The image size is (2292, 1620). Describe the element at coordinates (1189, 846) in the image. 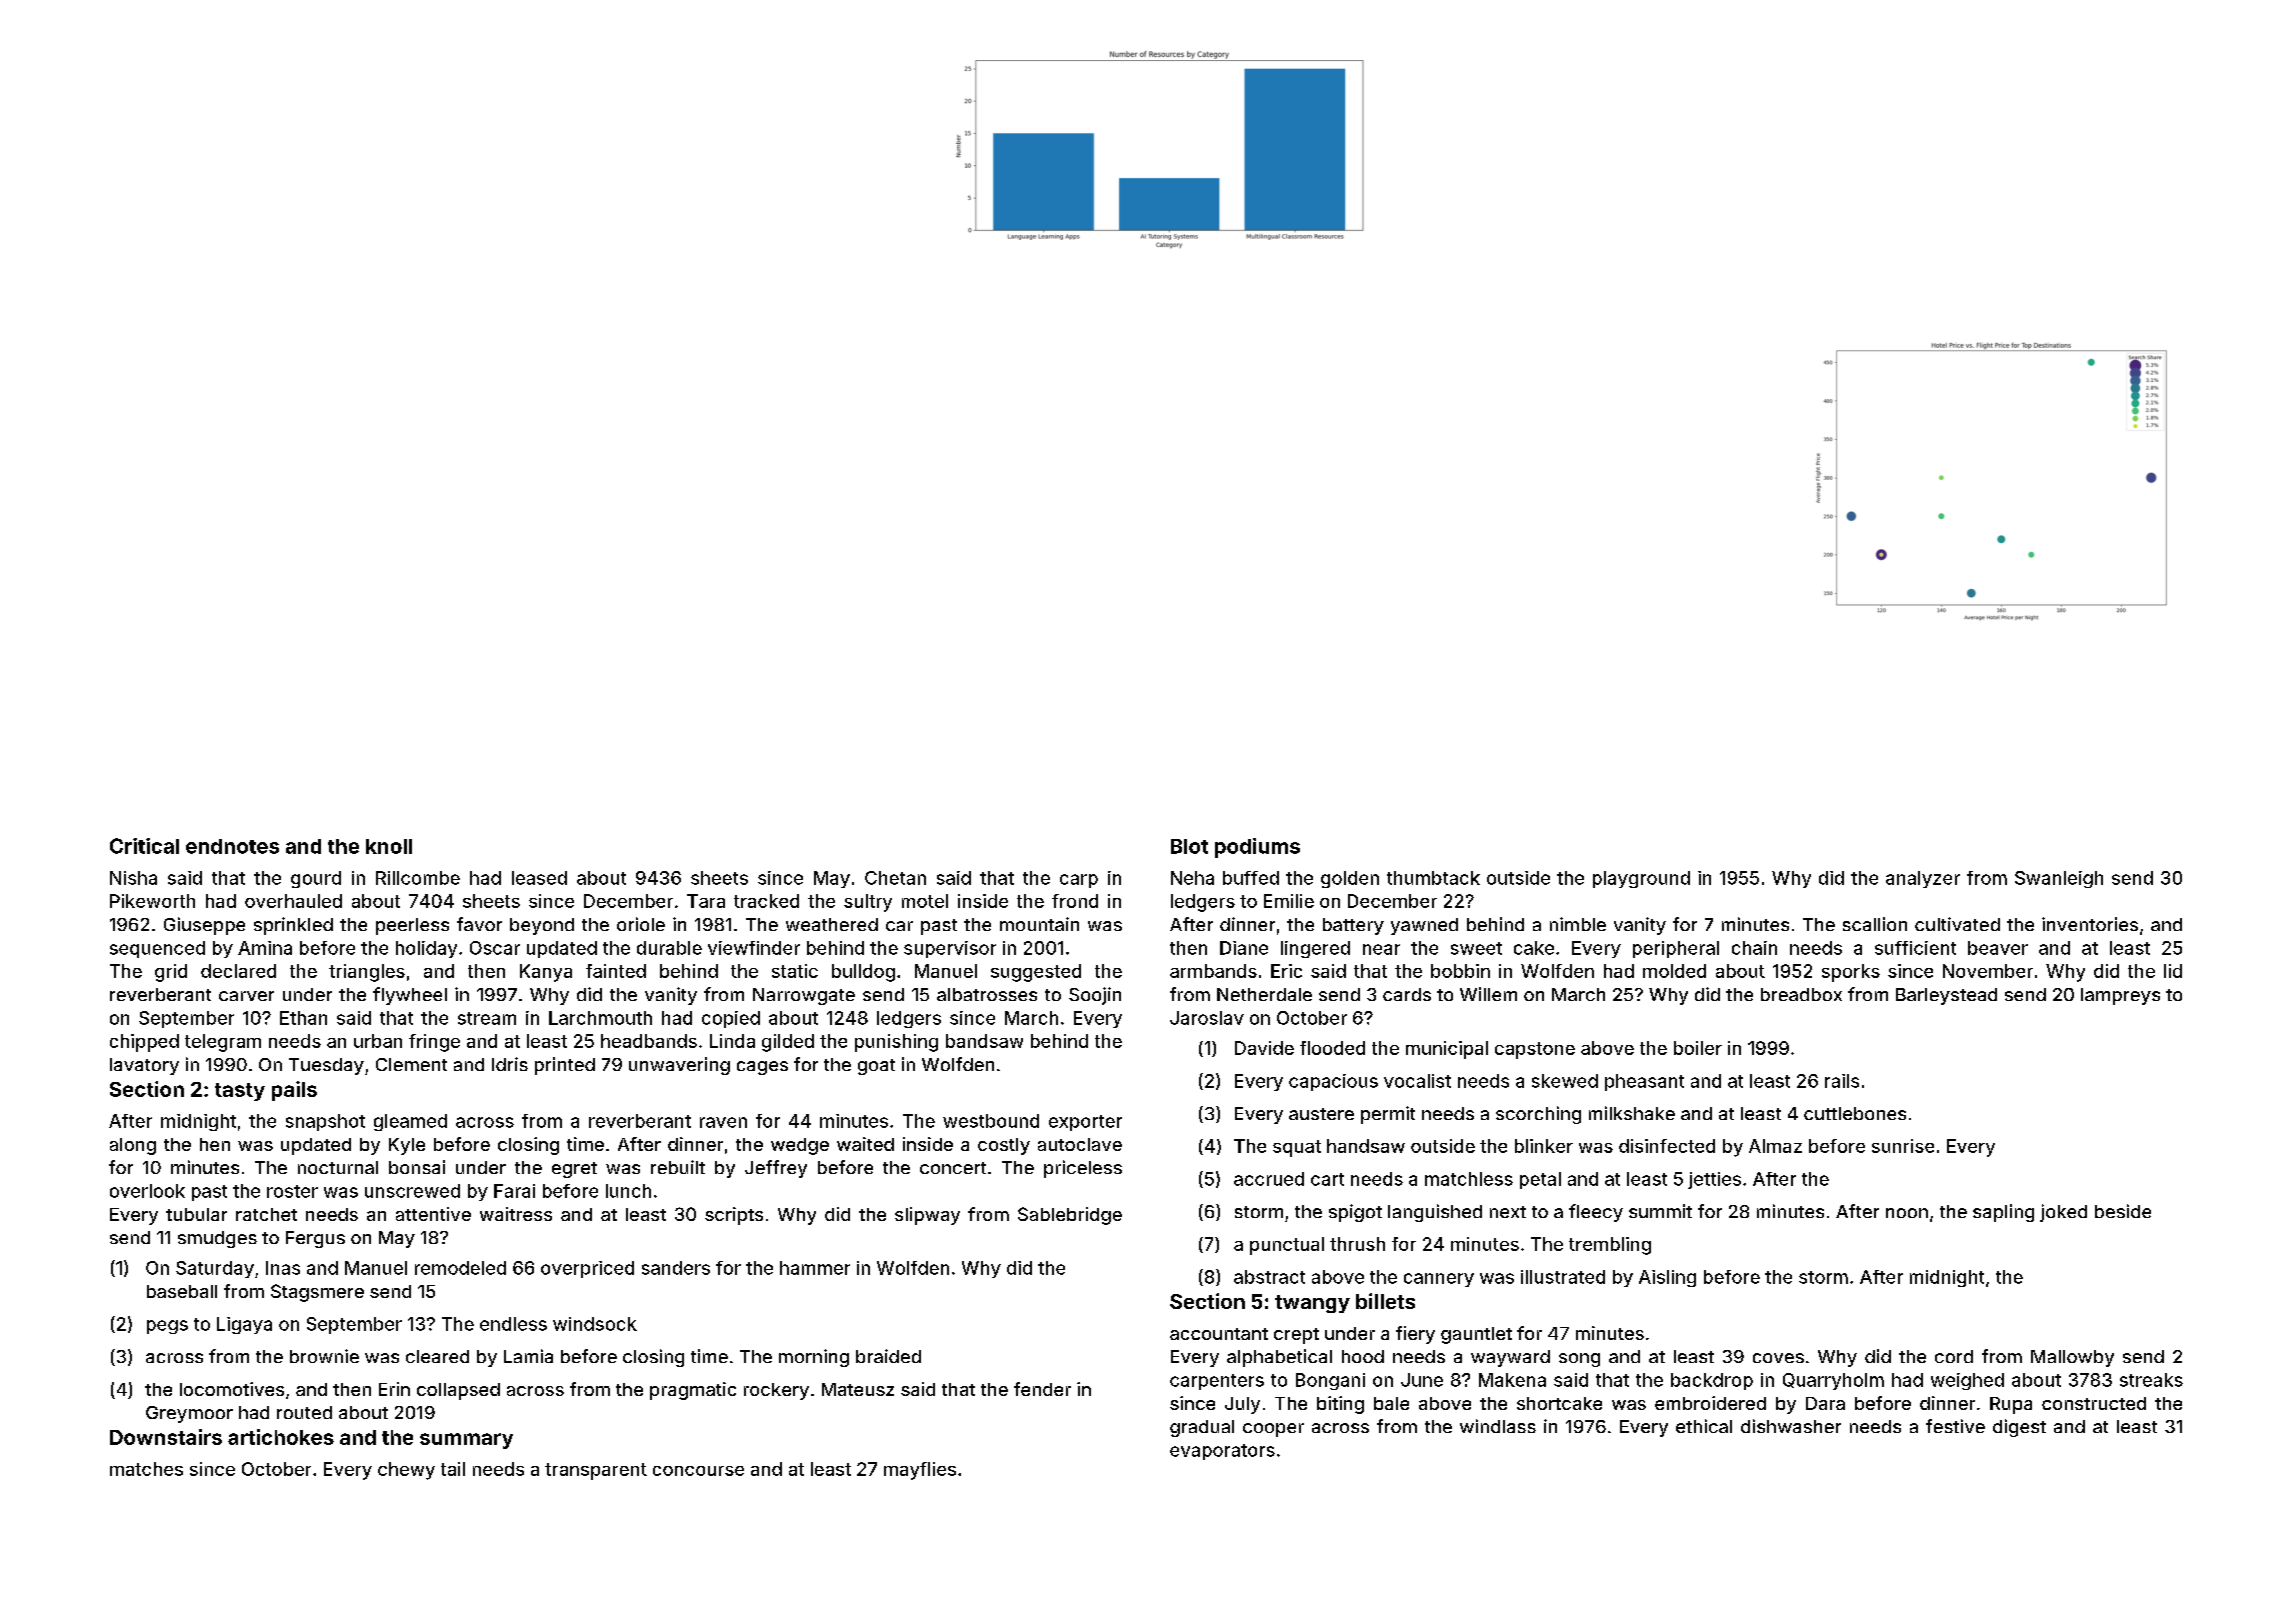

I see `Blot` at that location.
